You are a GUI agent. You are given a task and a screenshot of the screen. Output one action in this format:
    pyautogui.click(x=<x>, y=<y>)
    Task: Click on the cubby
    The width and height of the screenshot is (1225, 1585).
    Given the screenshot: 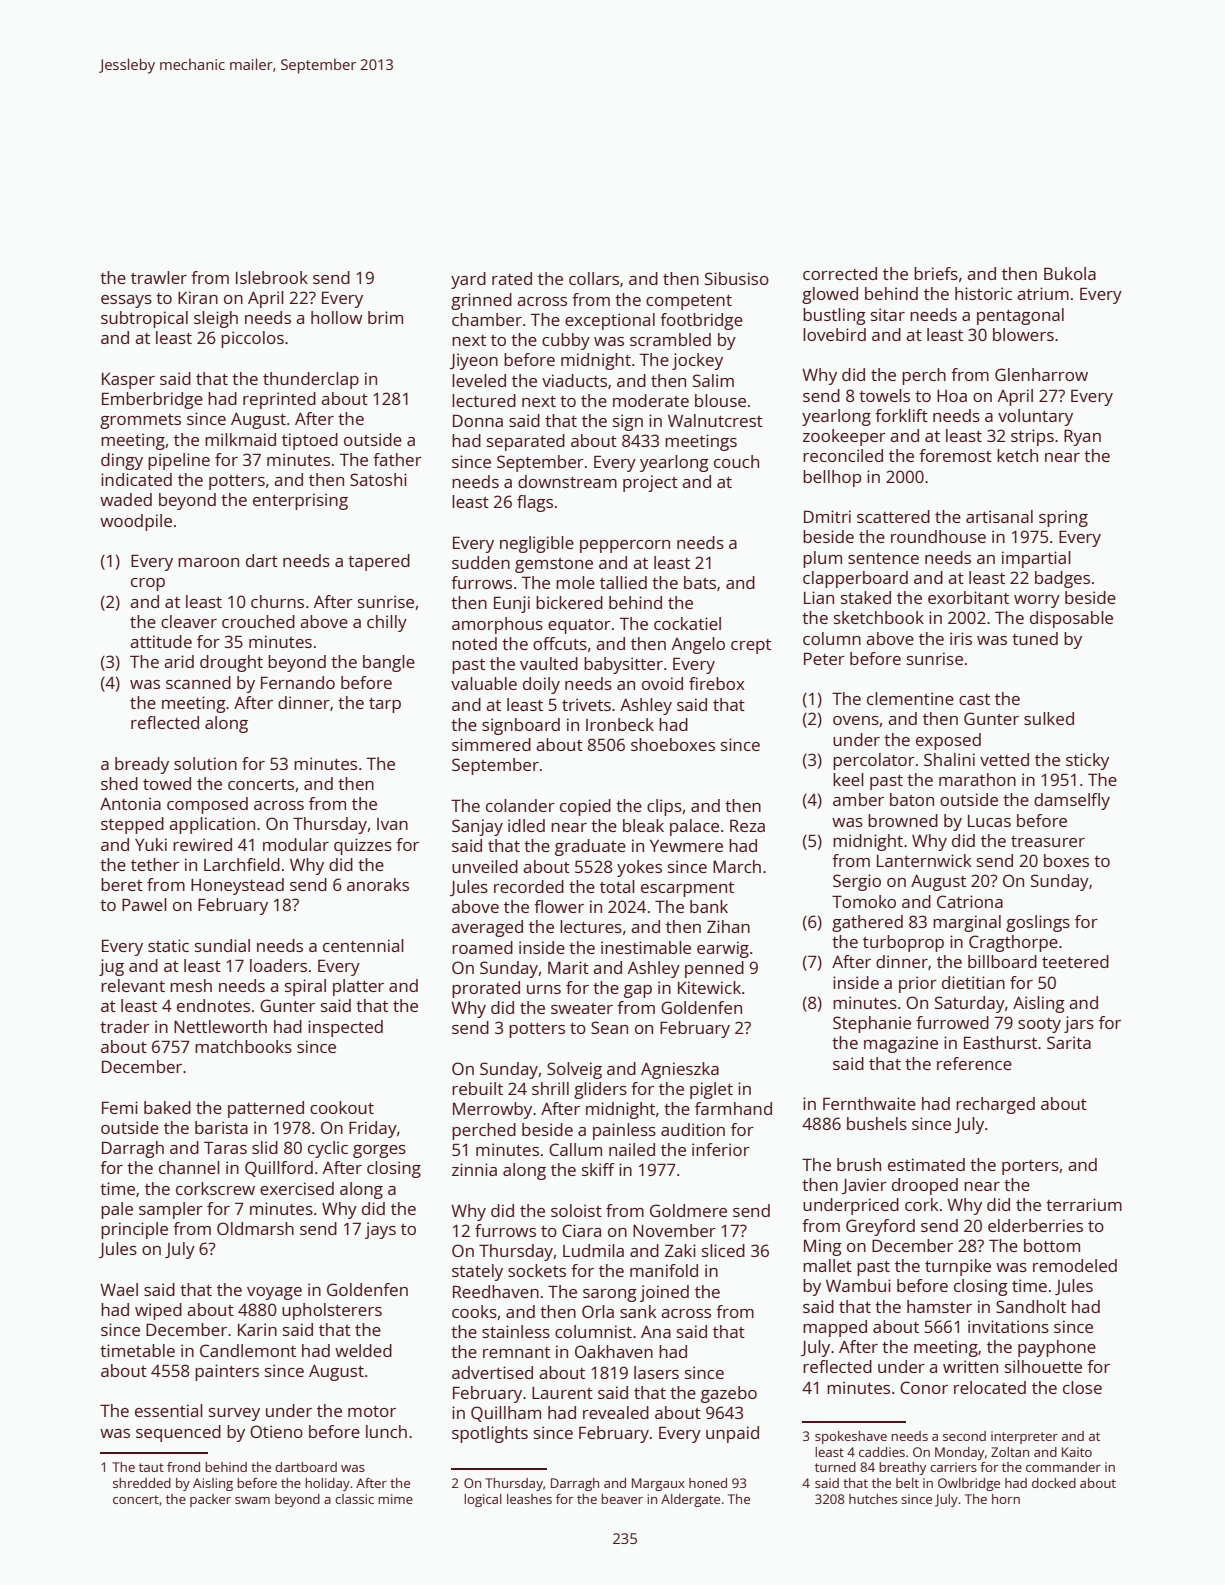 What is the action you would take?
    pyautogui.click(x=566, y=341)
